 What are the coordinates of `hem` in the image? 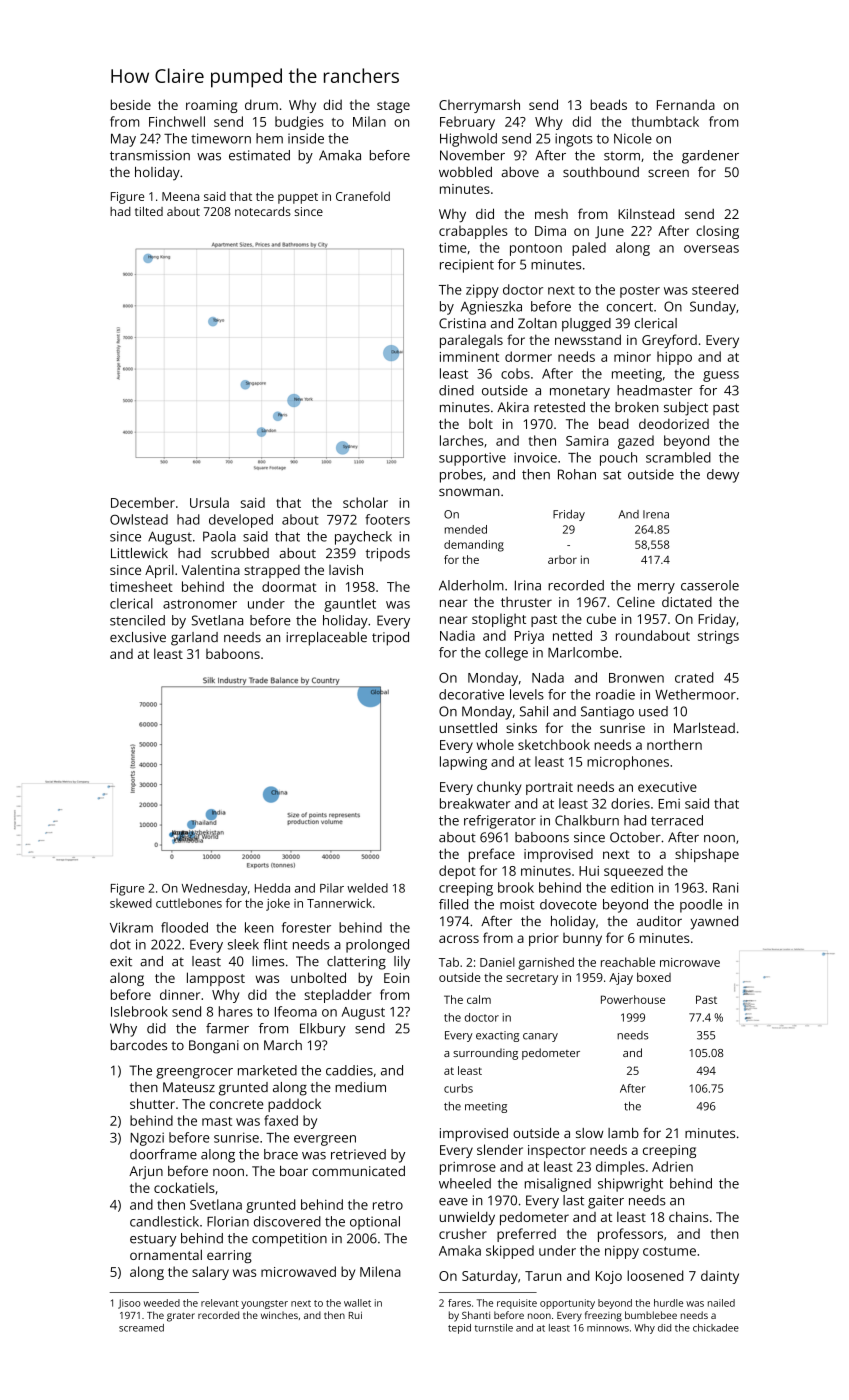 It's located at (269, 138).
